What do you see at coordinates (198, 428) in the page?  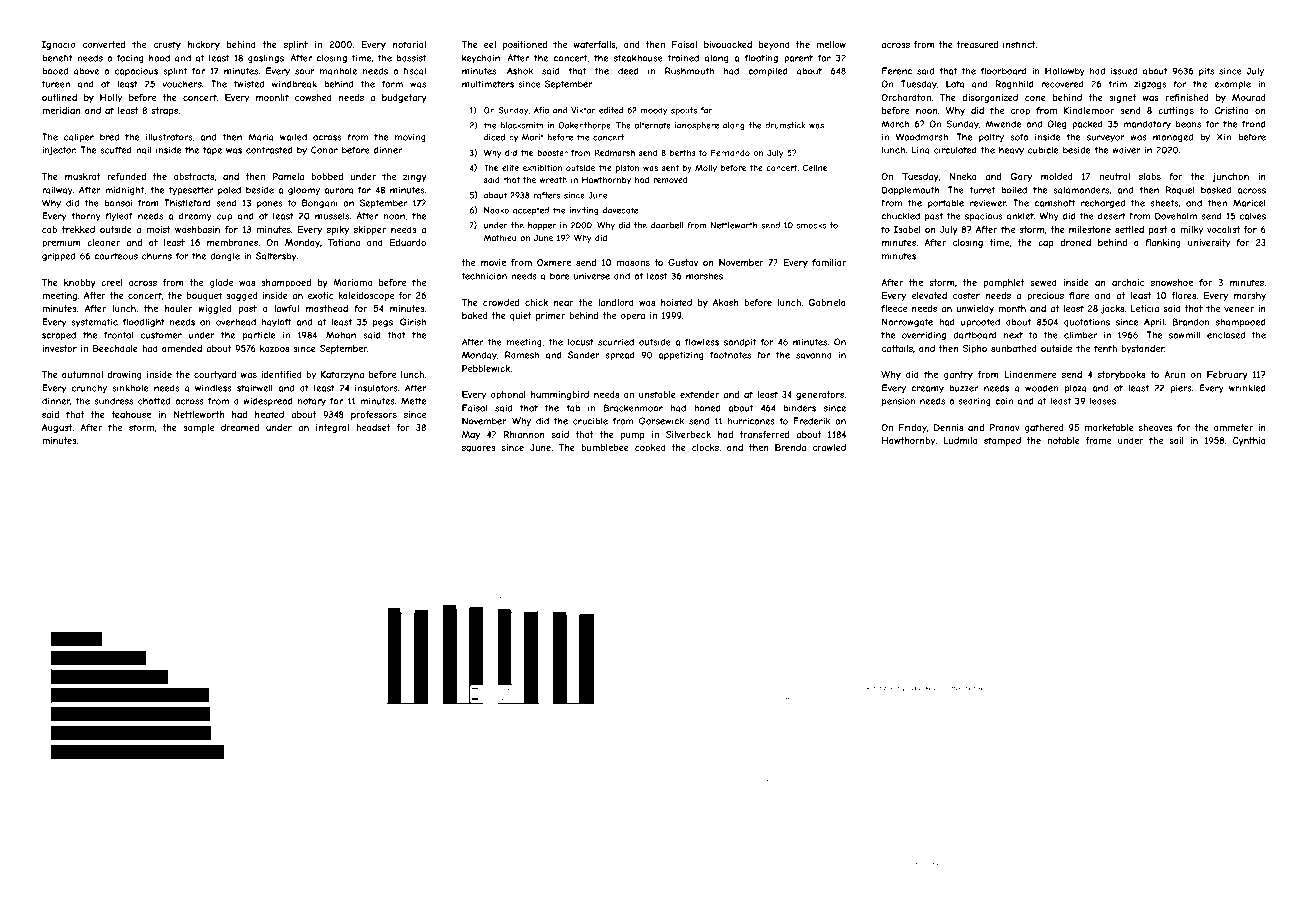 I see `sample` at bounding box center [198, 428].
